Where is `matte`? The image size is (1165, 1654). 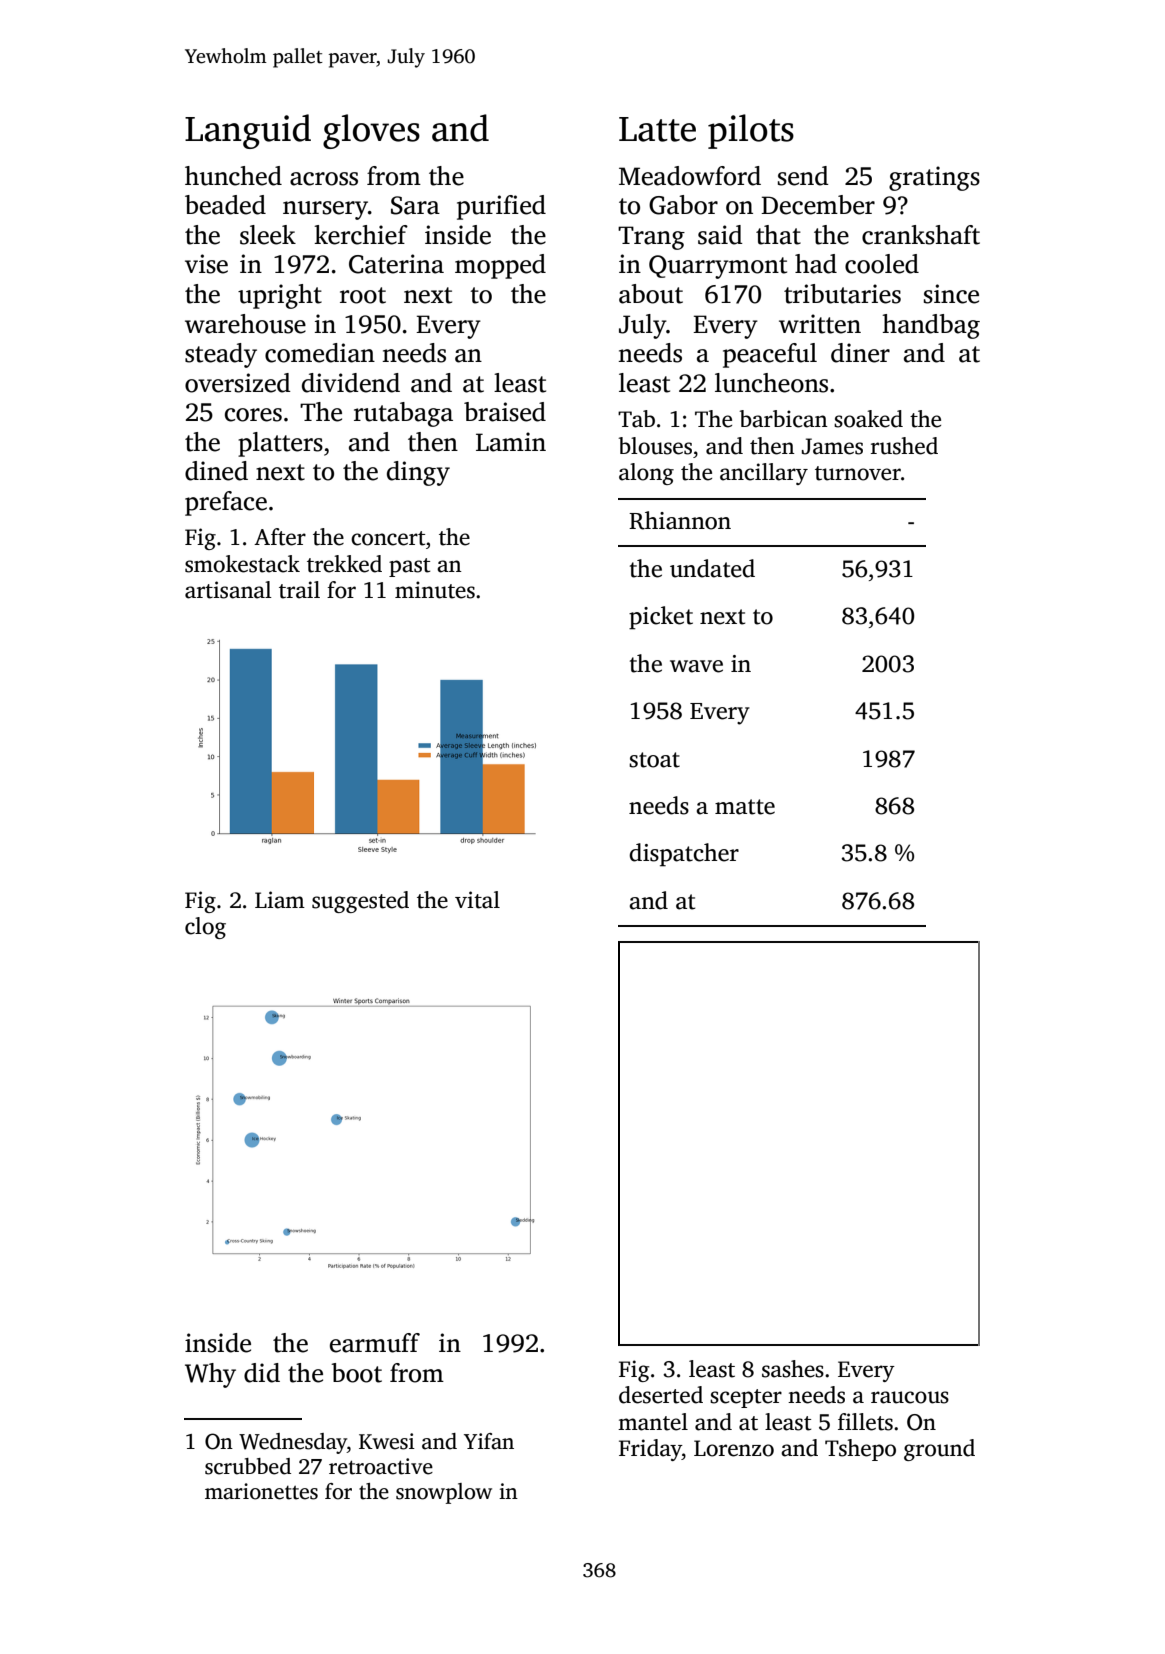 matte is located at coordinates (745, 807).
